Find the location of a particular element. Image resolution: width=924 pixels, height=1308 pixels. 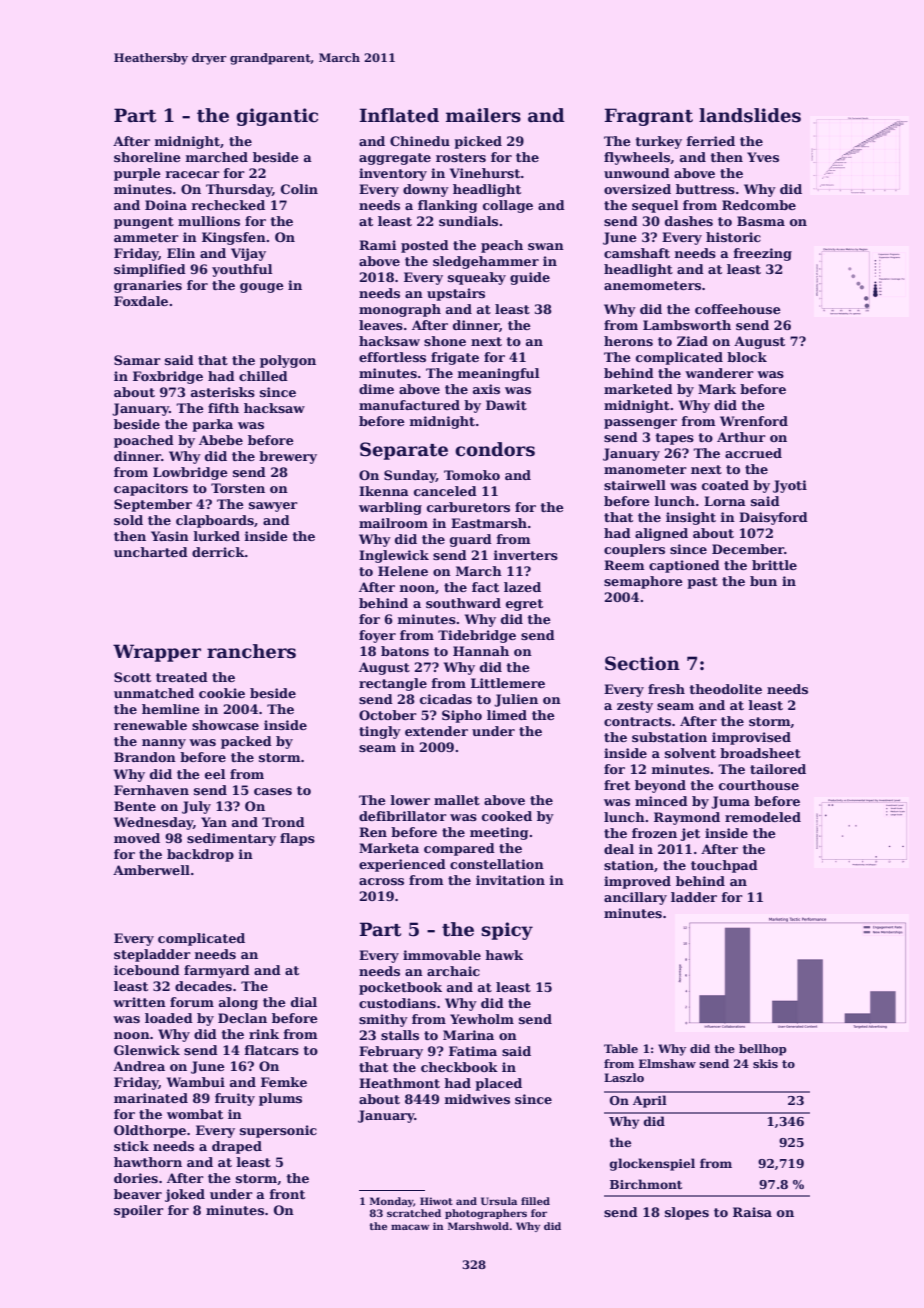

icebound is located at coordinates (147, 970).
